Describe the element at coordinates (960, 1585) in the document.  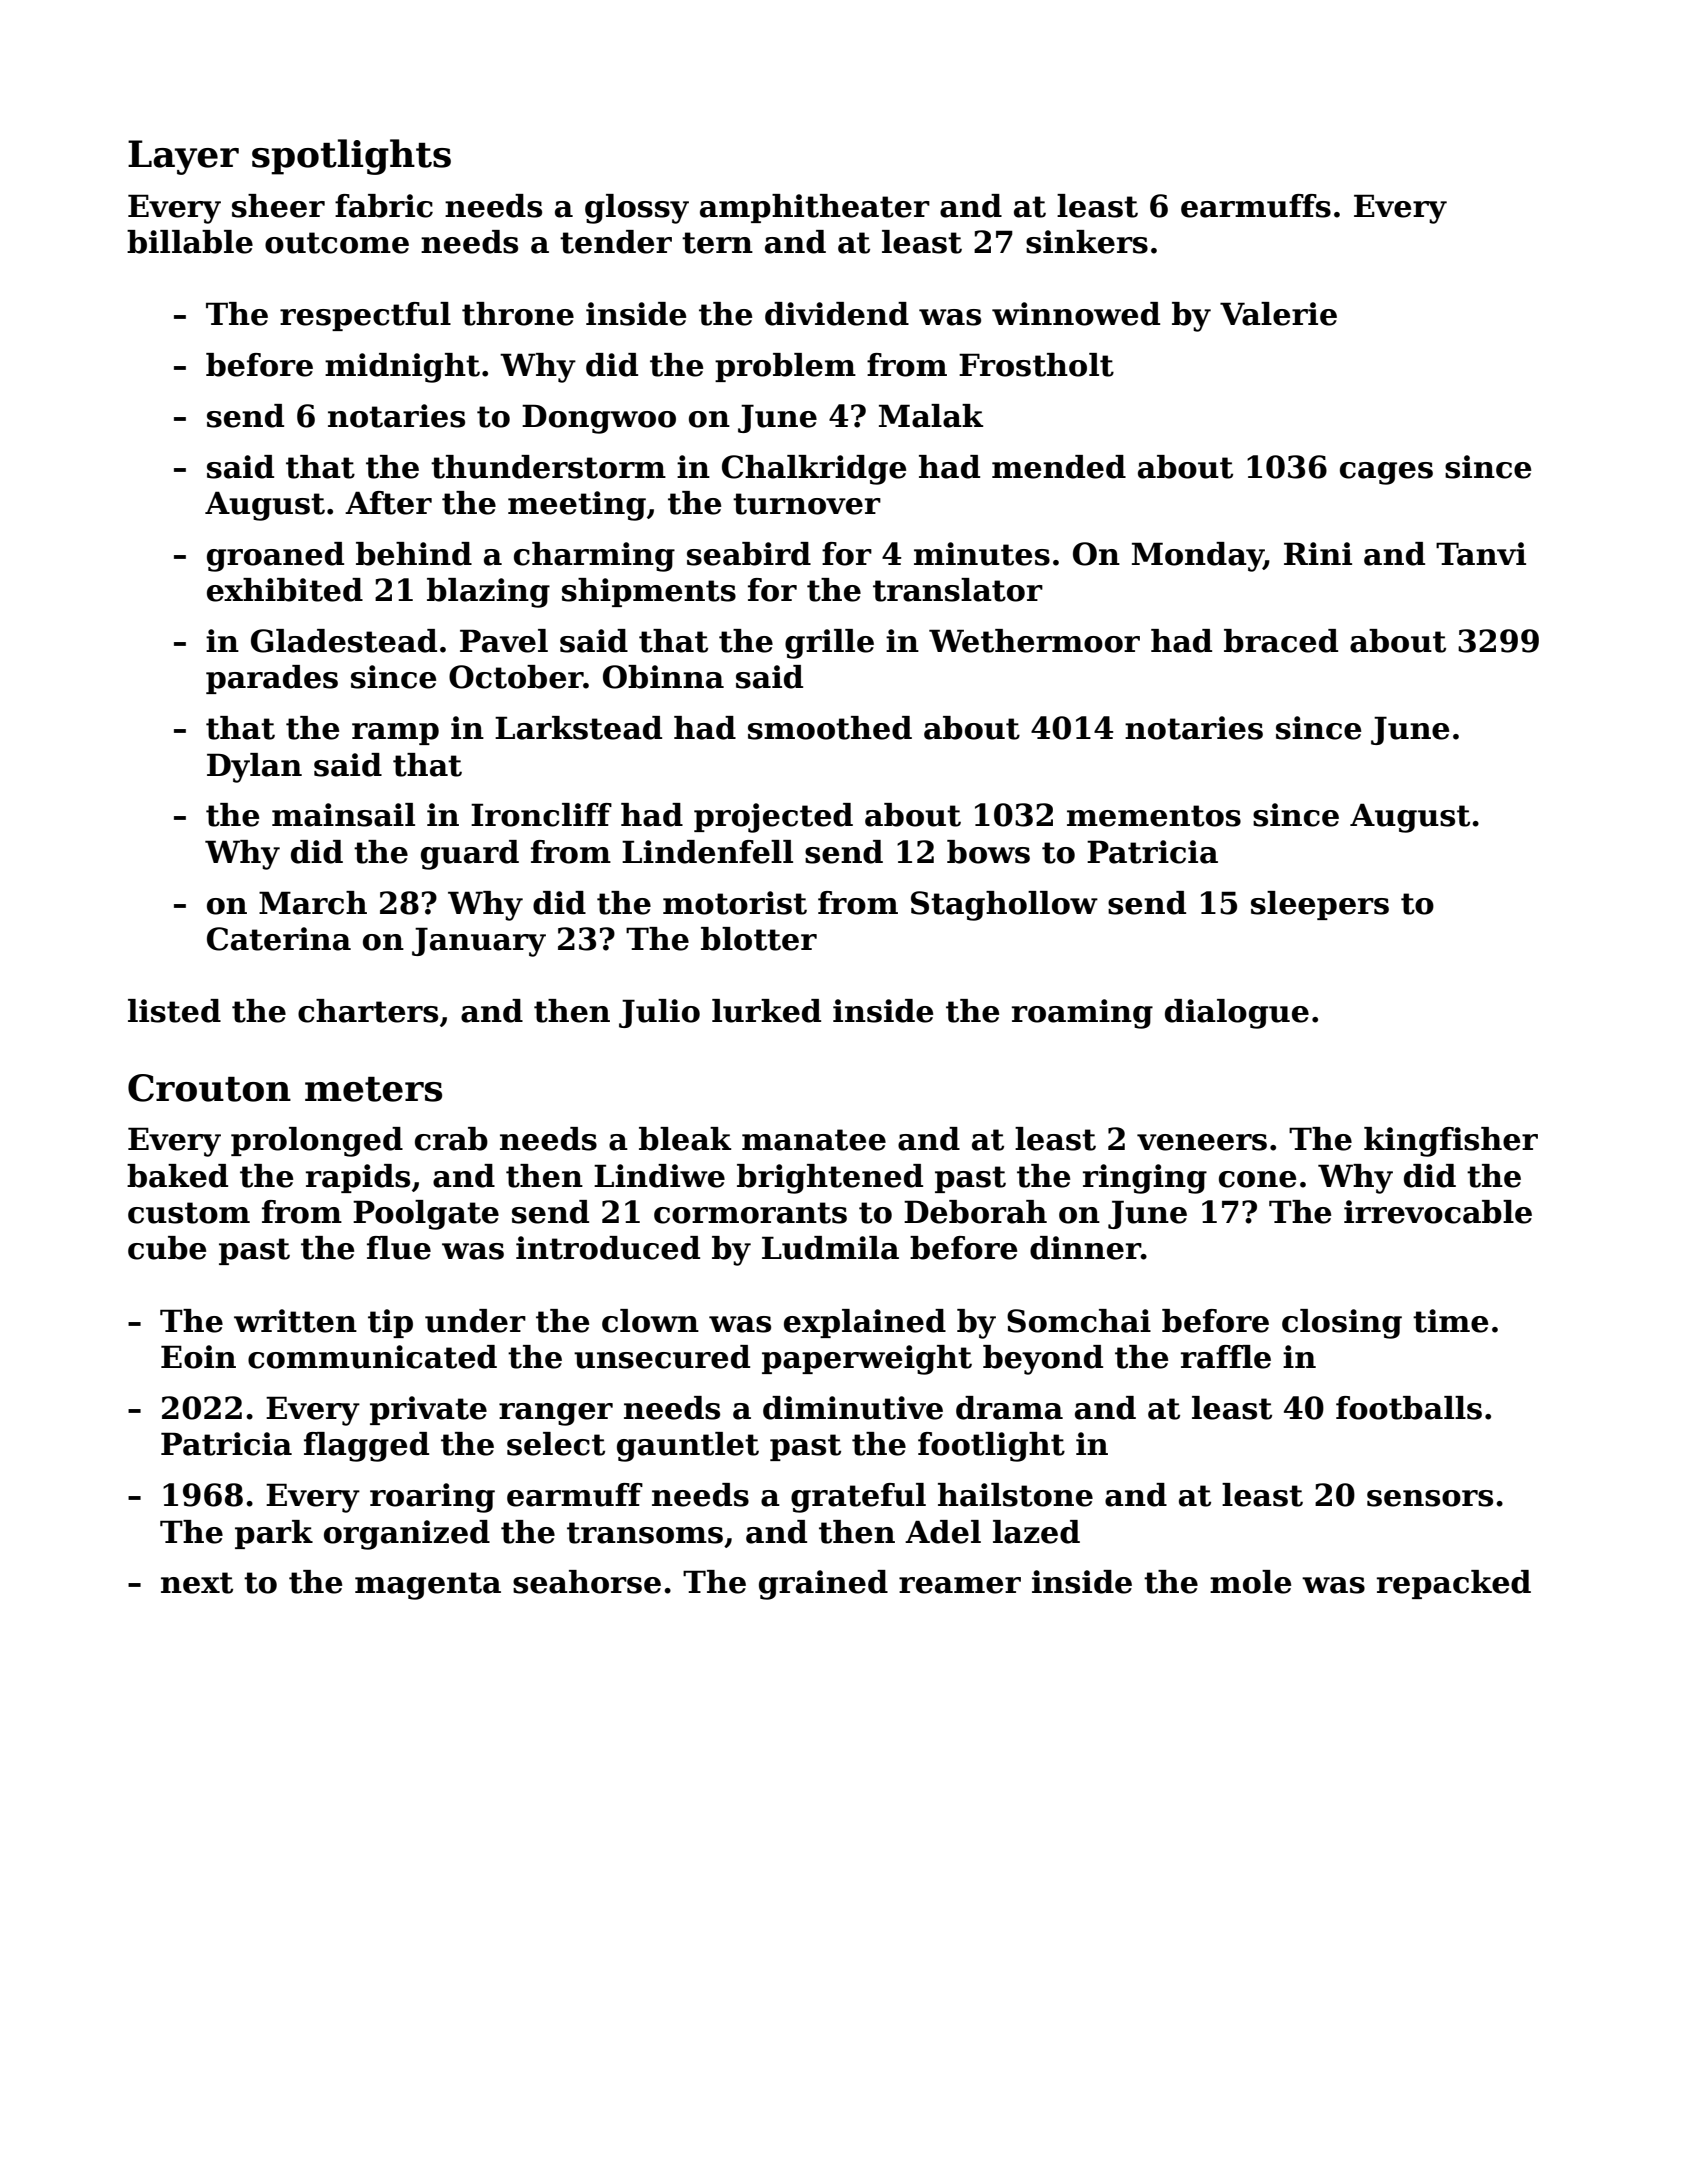
I see `reamer` at that location.
